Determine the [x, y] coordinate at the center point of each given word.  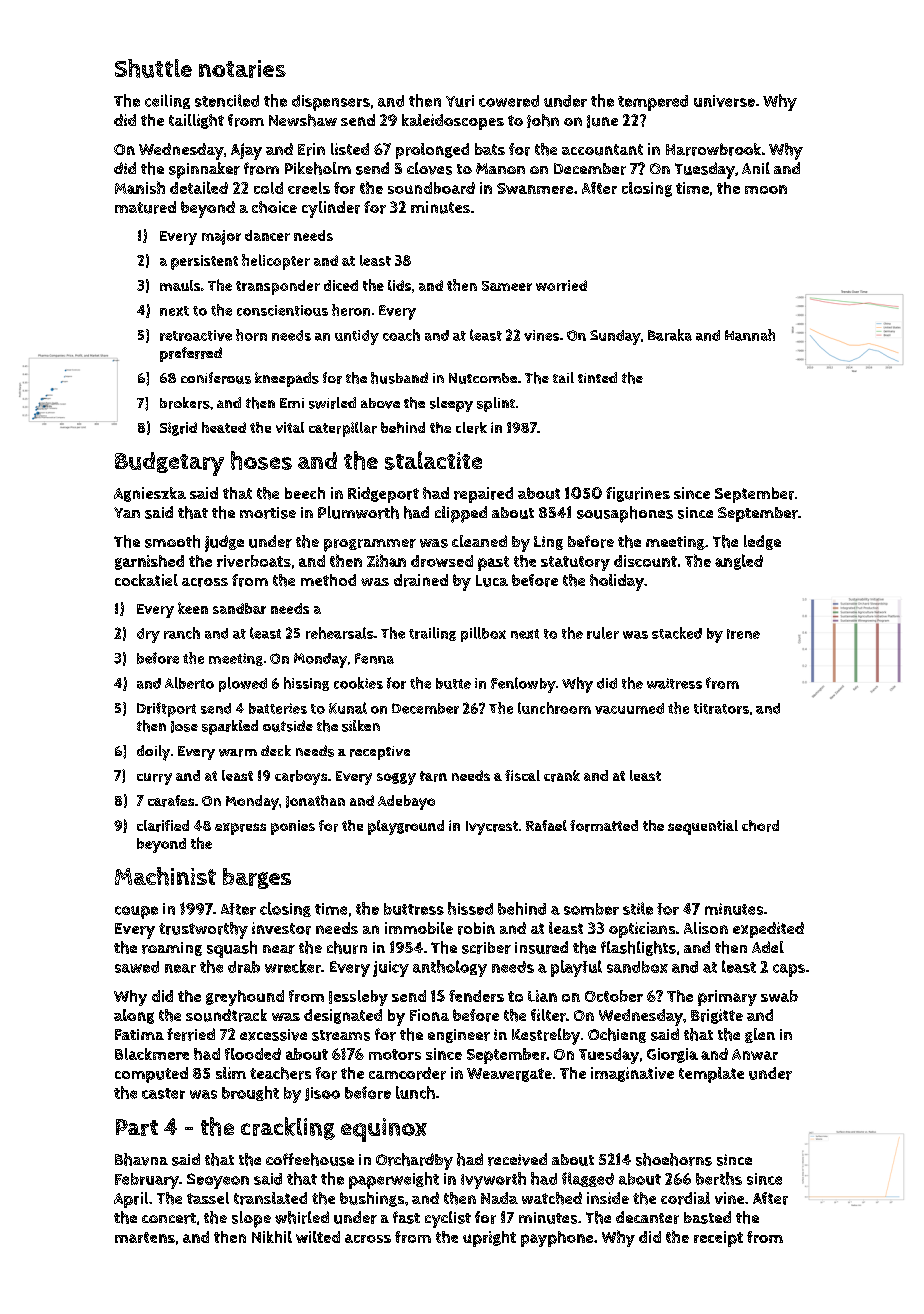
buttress [414, 909]
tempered [653, 103]
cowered [509, 101]
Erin [311, 149]
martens [145, 1237]
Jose [184, 727]
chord [760, 826]
